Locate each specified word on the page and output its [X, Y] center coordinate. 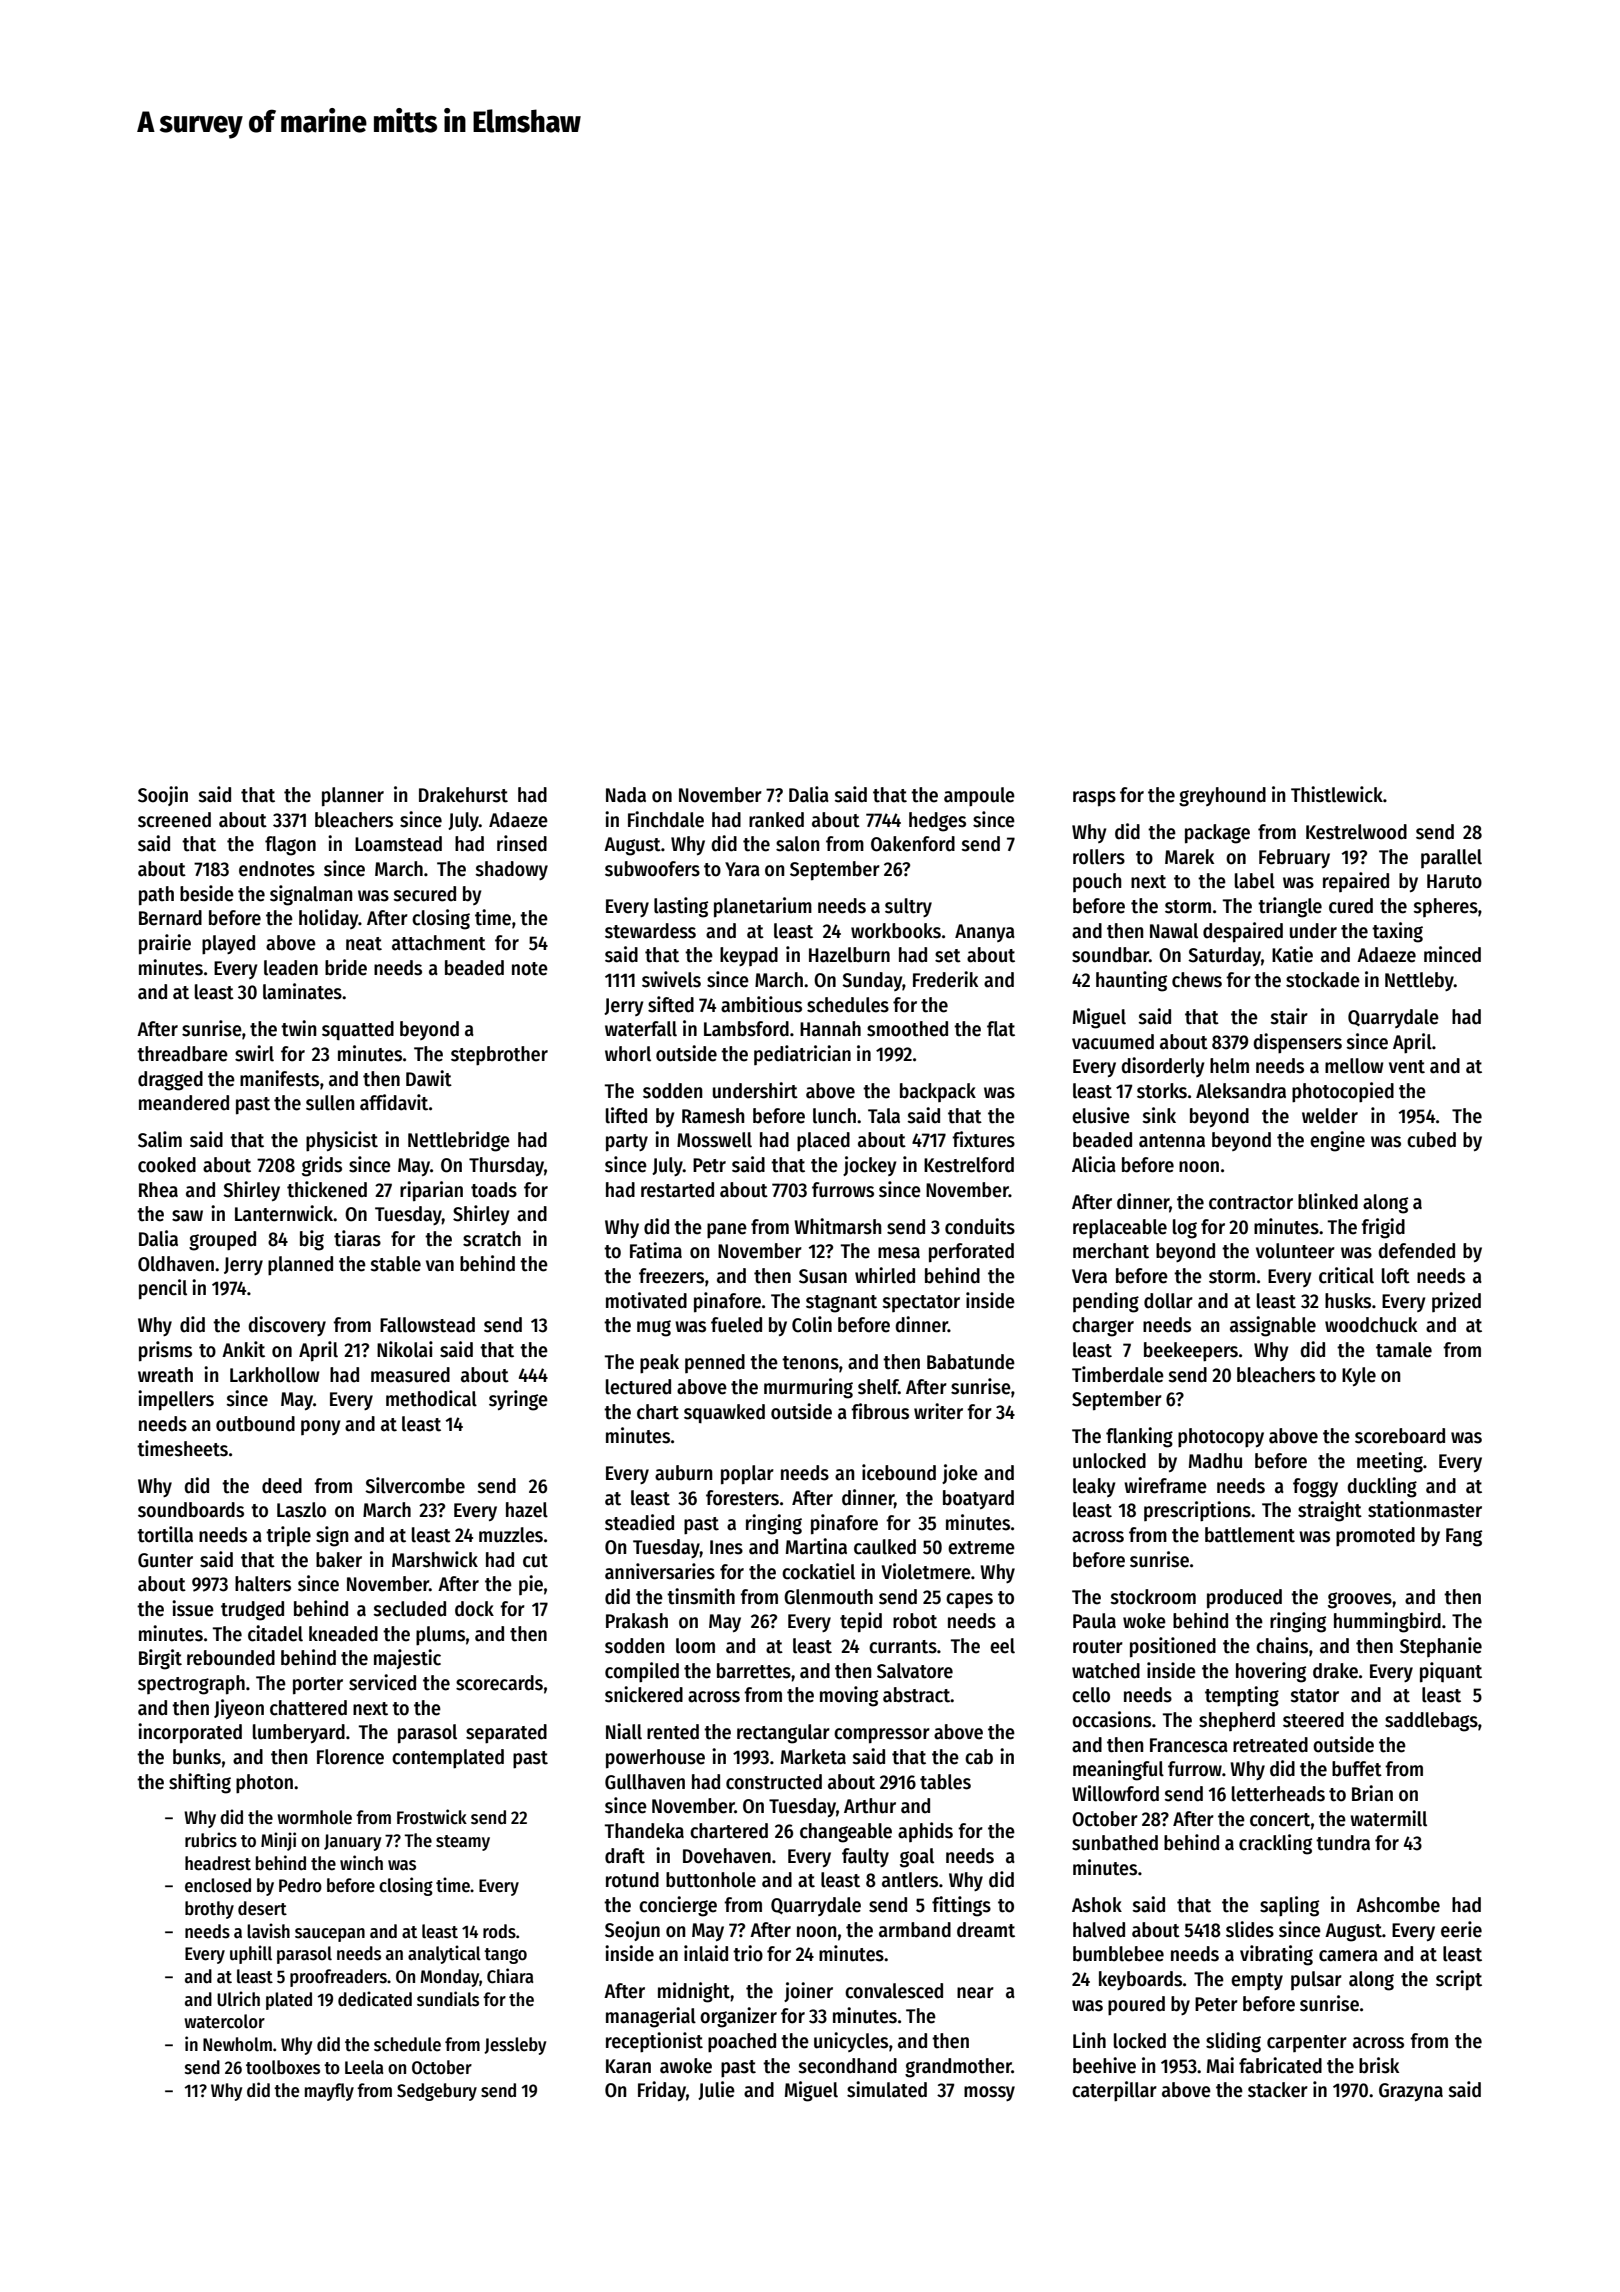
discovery [287, 1326]
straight [1330, 1511]
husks [1348, 1301]
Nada [626, 795]
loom [695, 1646]
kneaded [343, 1634]
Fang [1464, 1537]
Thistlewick [1337, 794]
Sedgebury [437, 2092]
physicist [342, 1141]
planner [353, 797]
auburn [683, 1473]
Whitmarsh [837, 1226]
